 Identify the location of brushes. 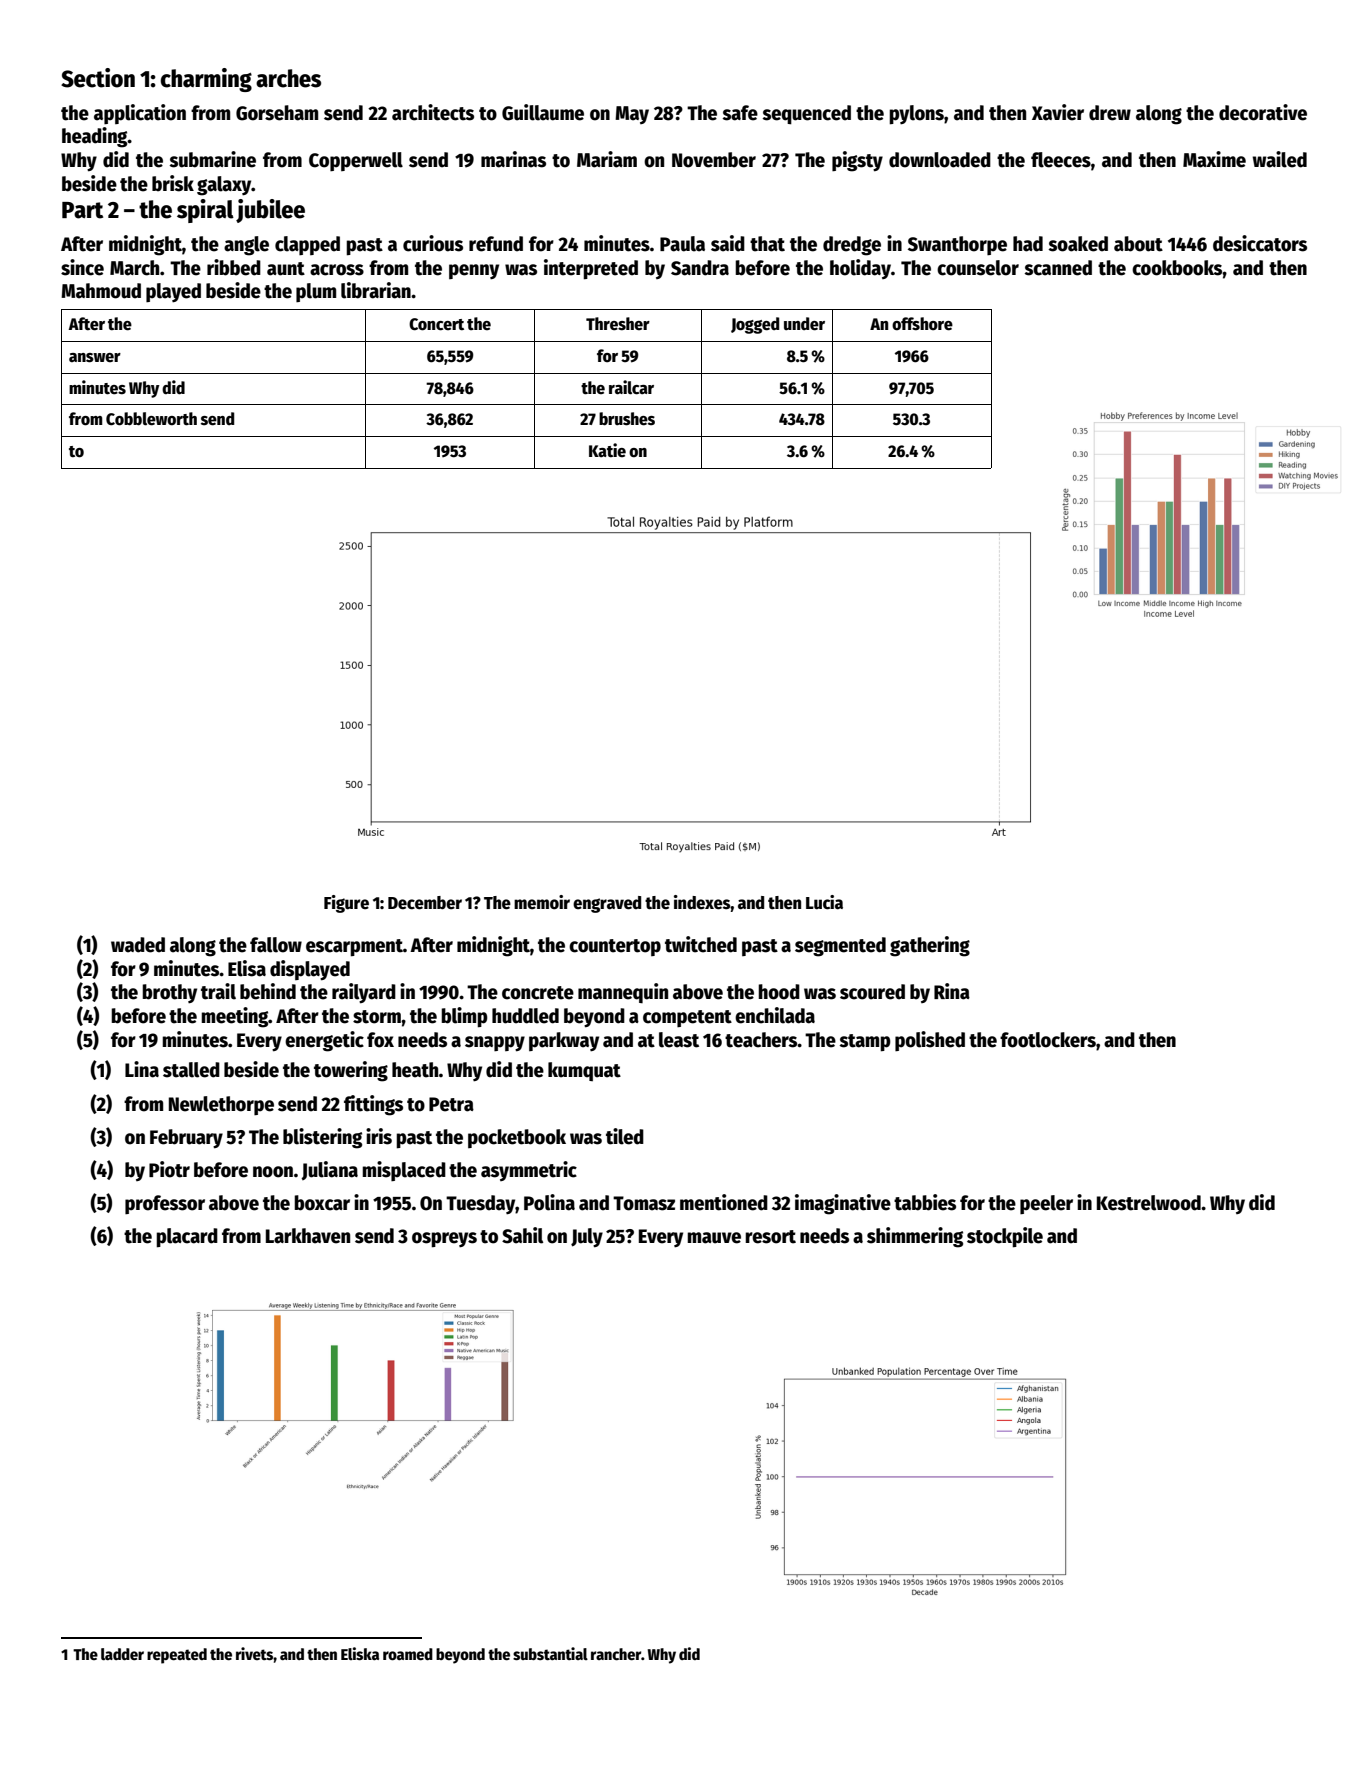
(627, 419).
